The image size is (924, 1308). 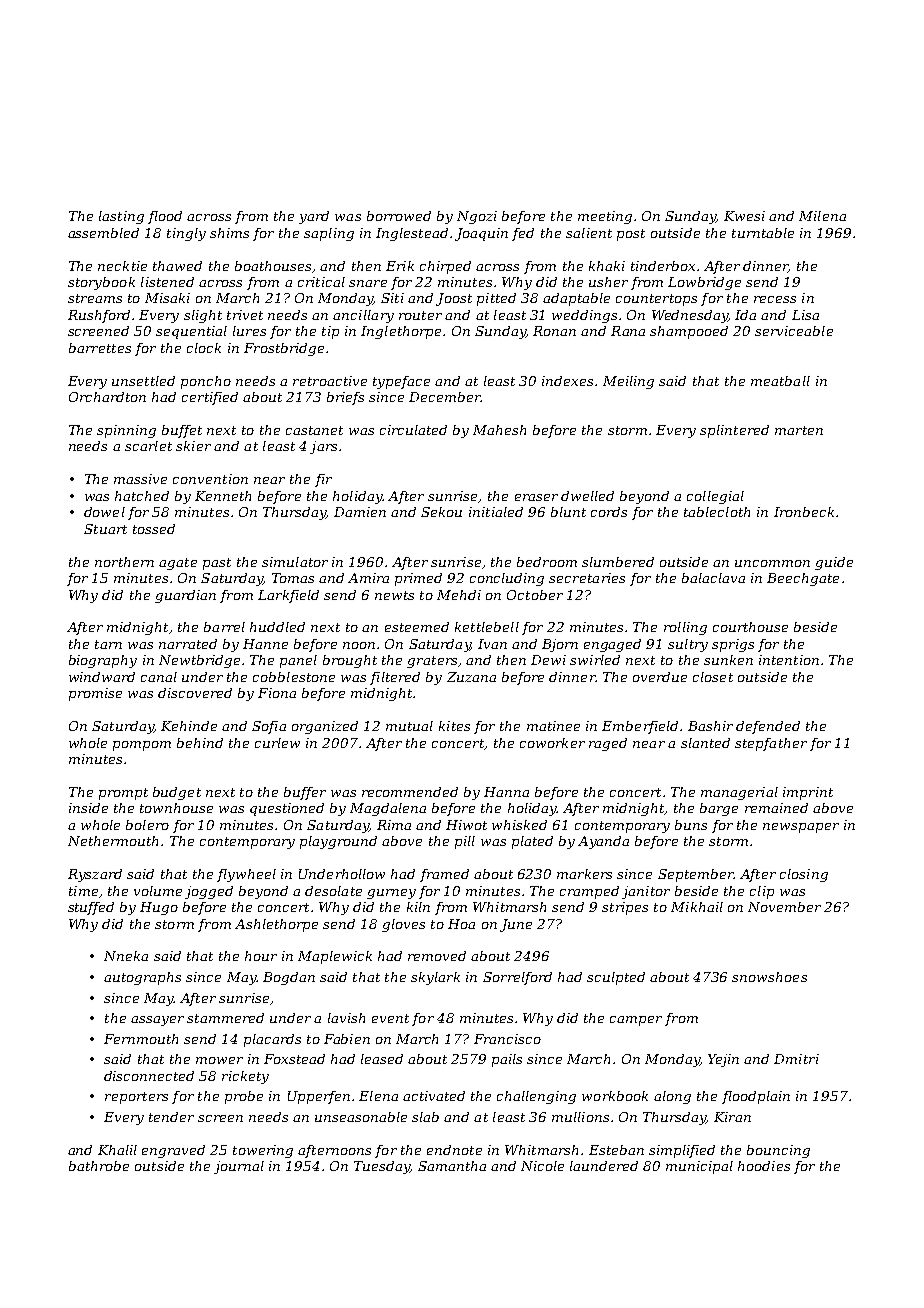 What do you see at coordinates (413, 430) in the image?
I see `circulated` at bounding box center [413, 430].
